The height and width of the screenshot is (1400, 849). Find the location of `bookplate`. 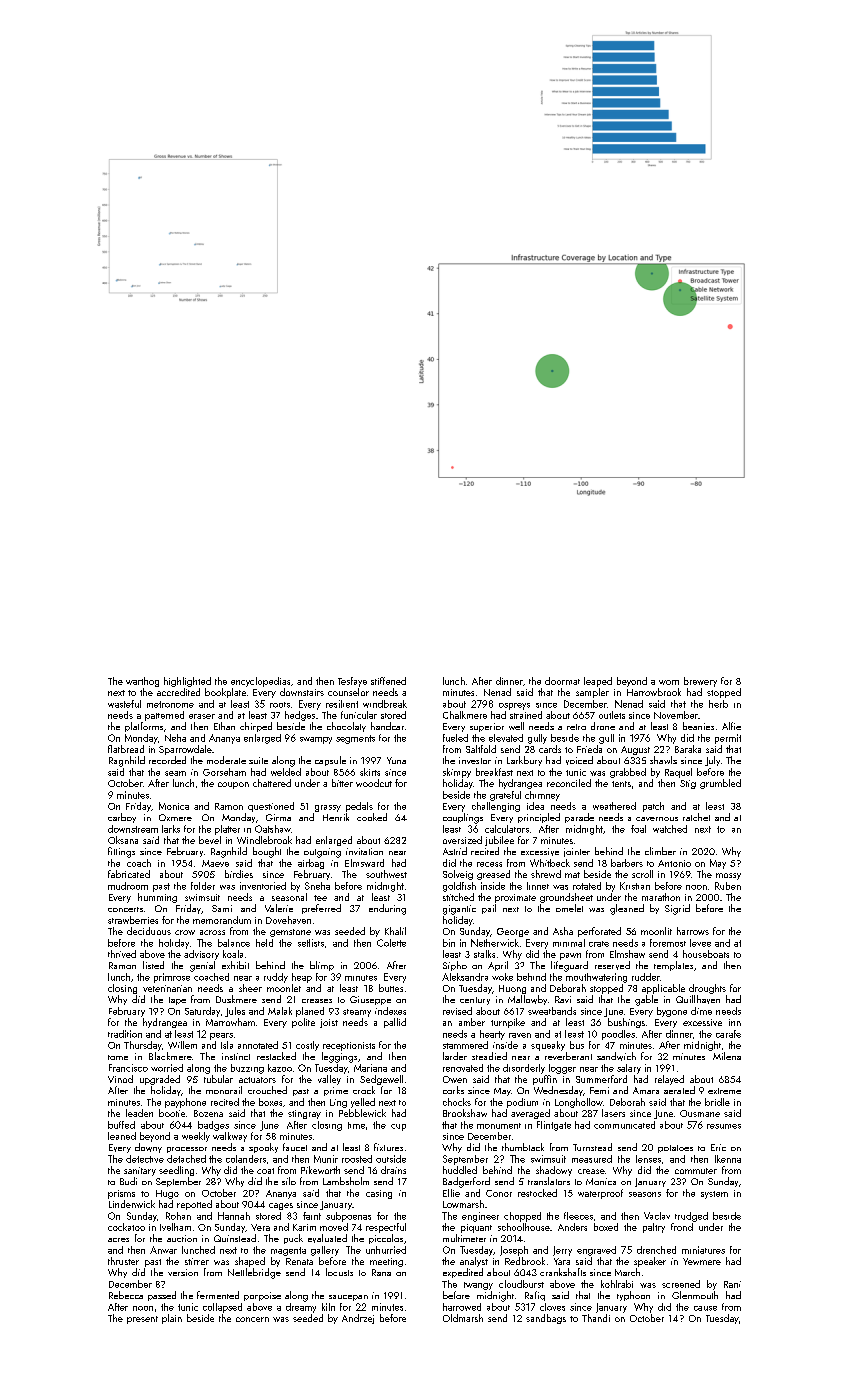

bookplate is located at coordinates (225, 693).
